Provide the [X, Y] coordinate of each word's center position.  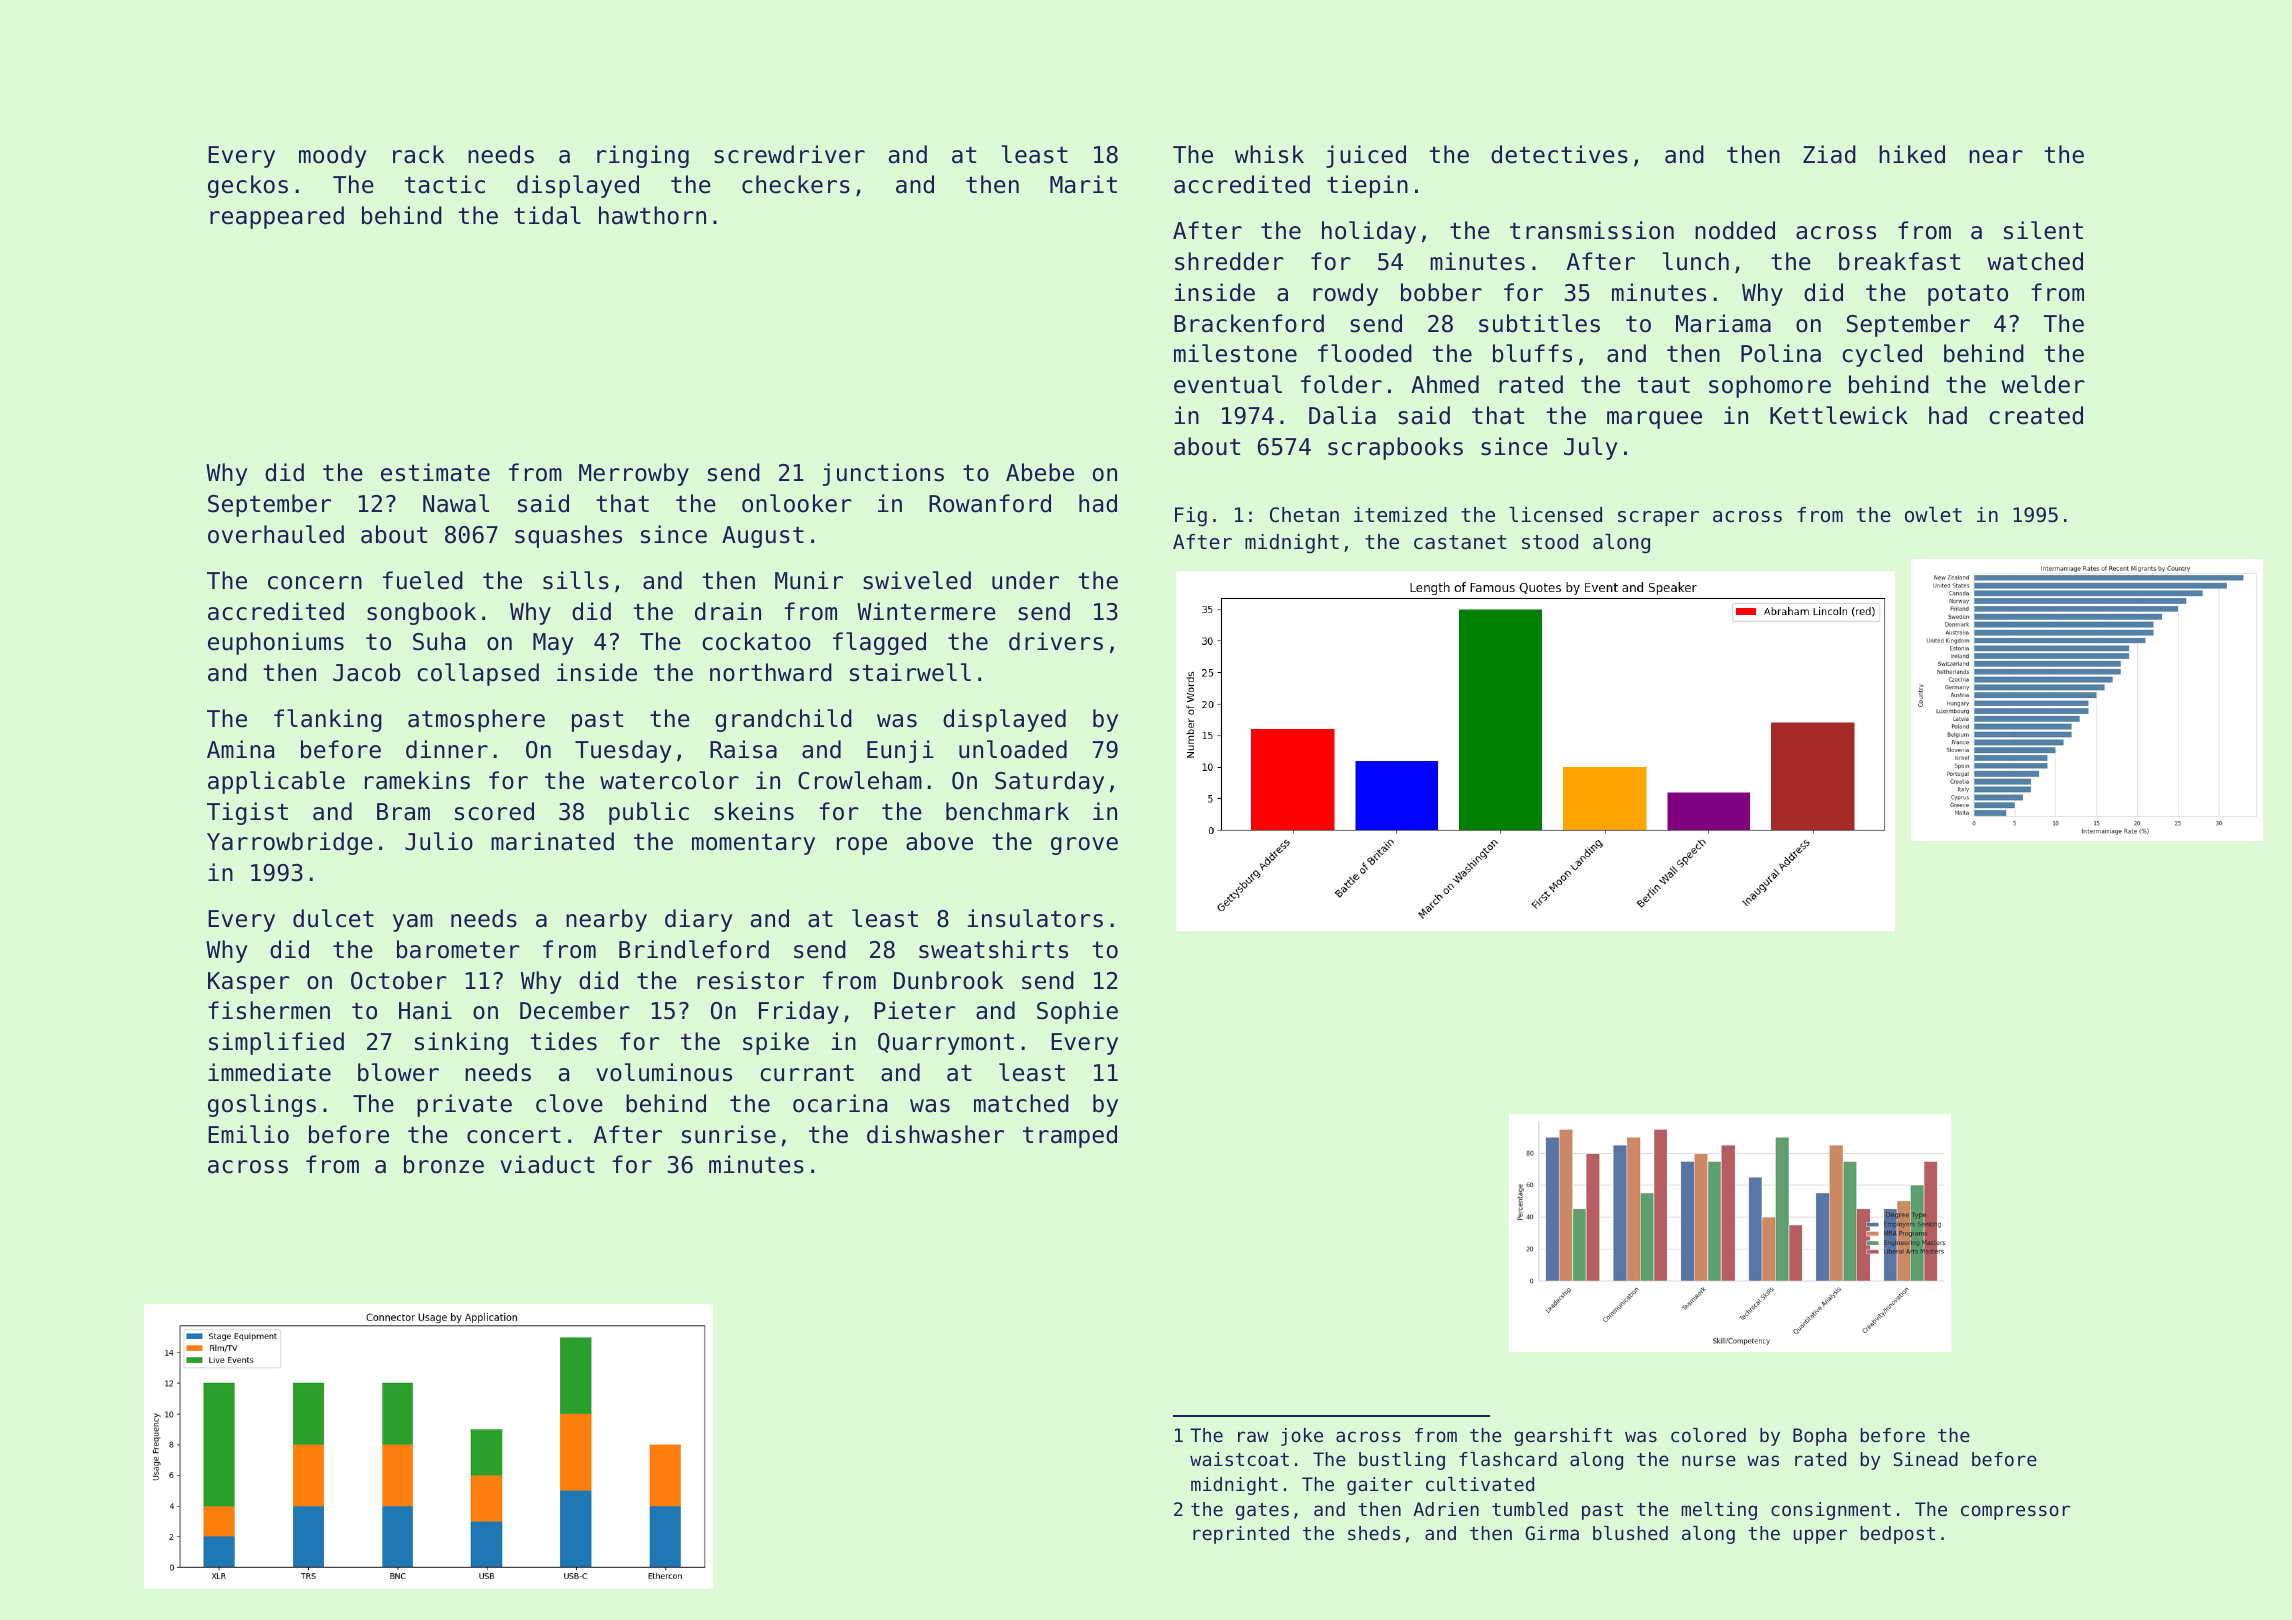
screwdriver [789, 154]
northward [771, 672]
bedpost [1897, 1535]
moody [333, 156]
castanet [1460, 542]
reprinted [1241, 1535]
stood [1550, 542]
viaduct [547, 1164]
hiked [1912, 154]
